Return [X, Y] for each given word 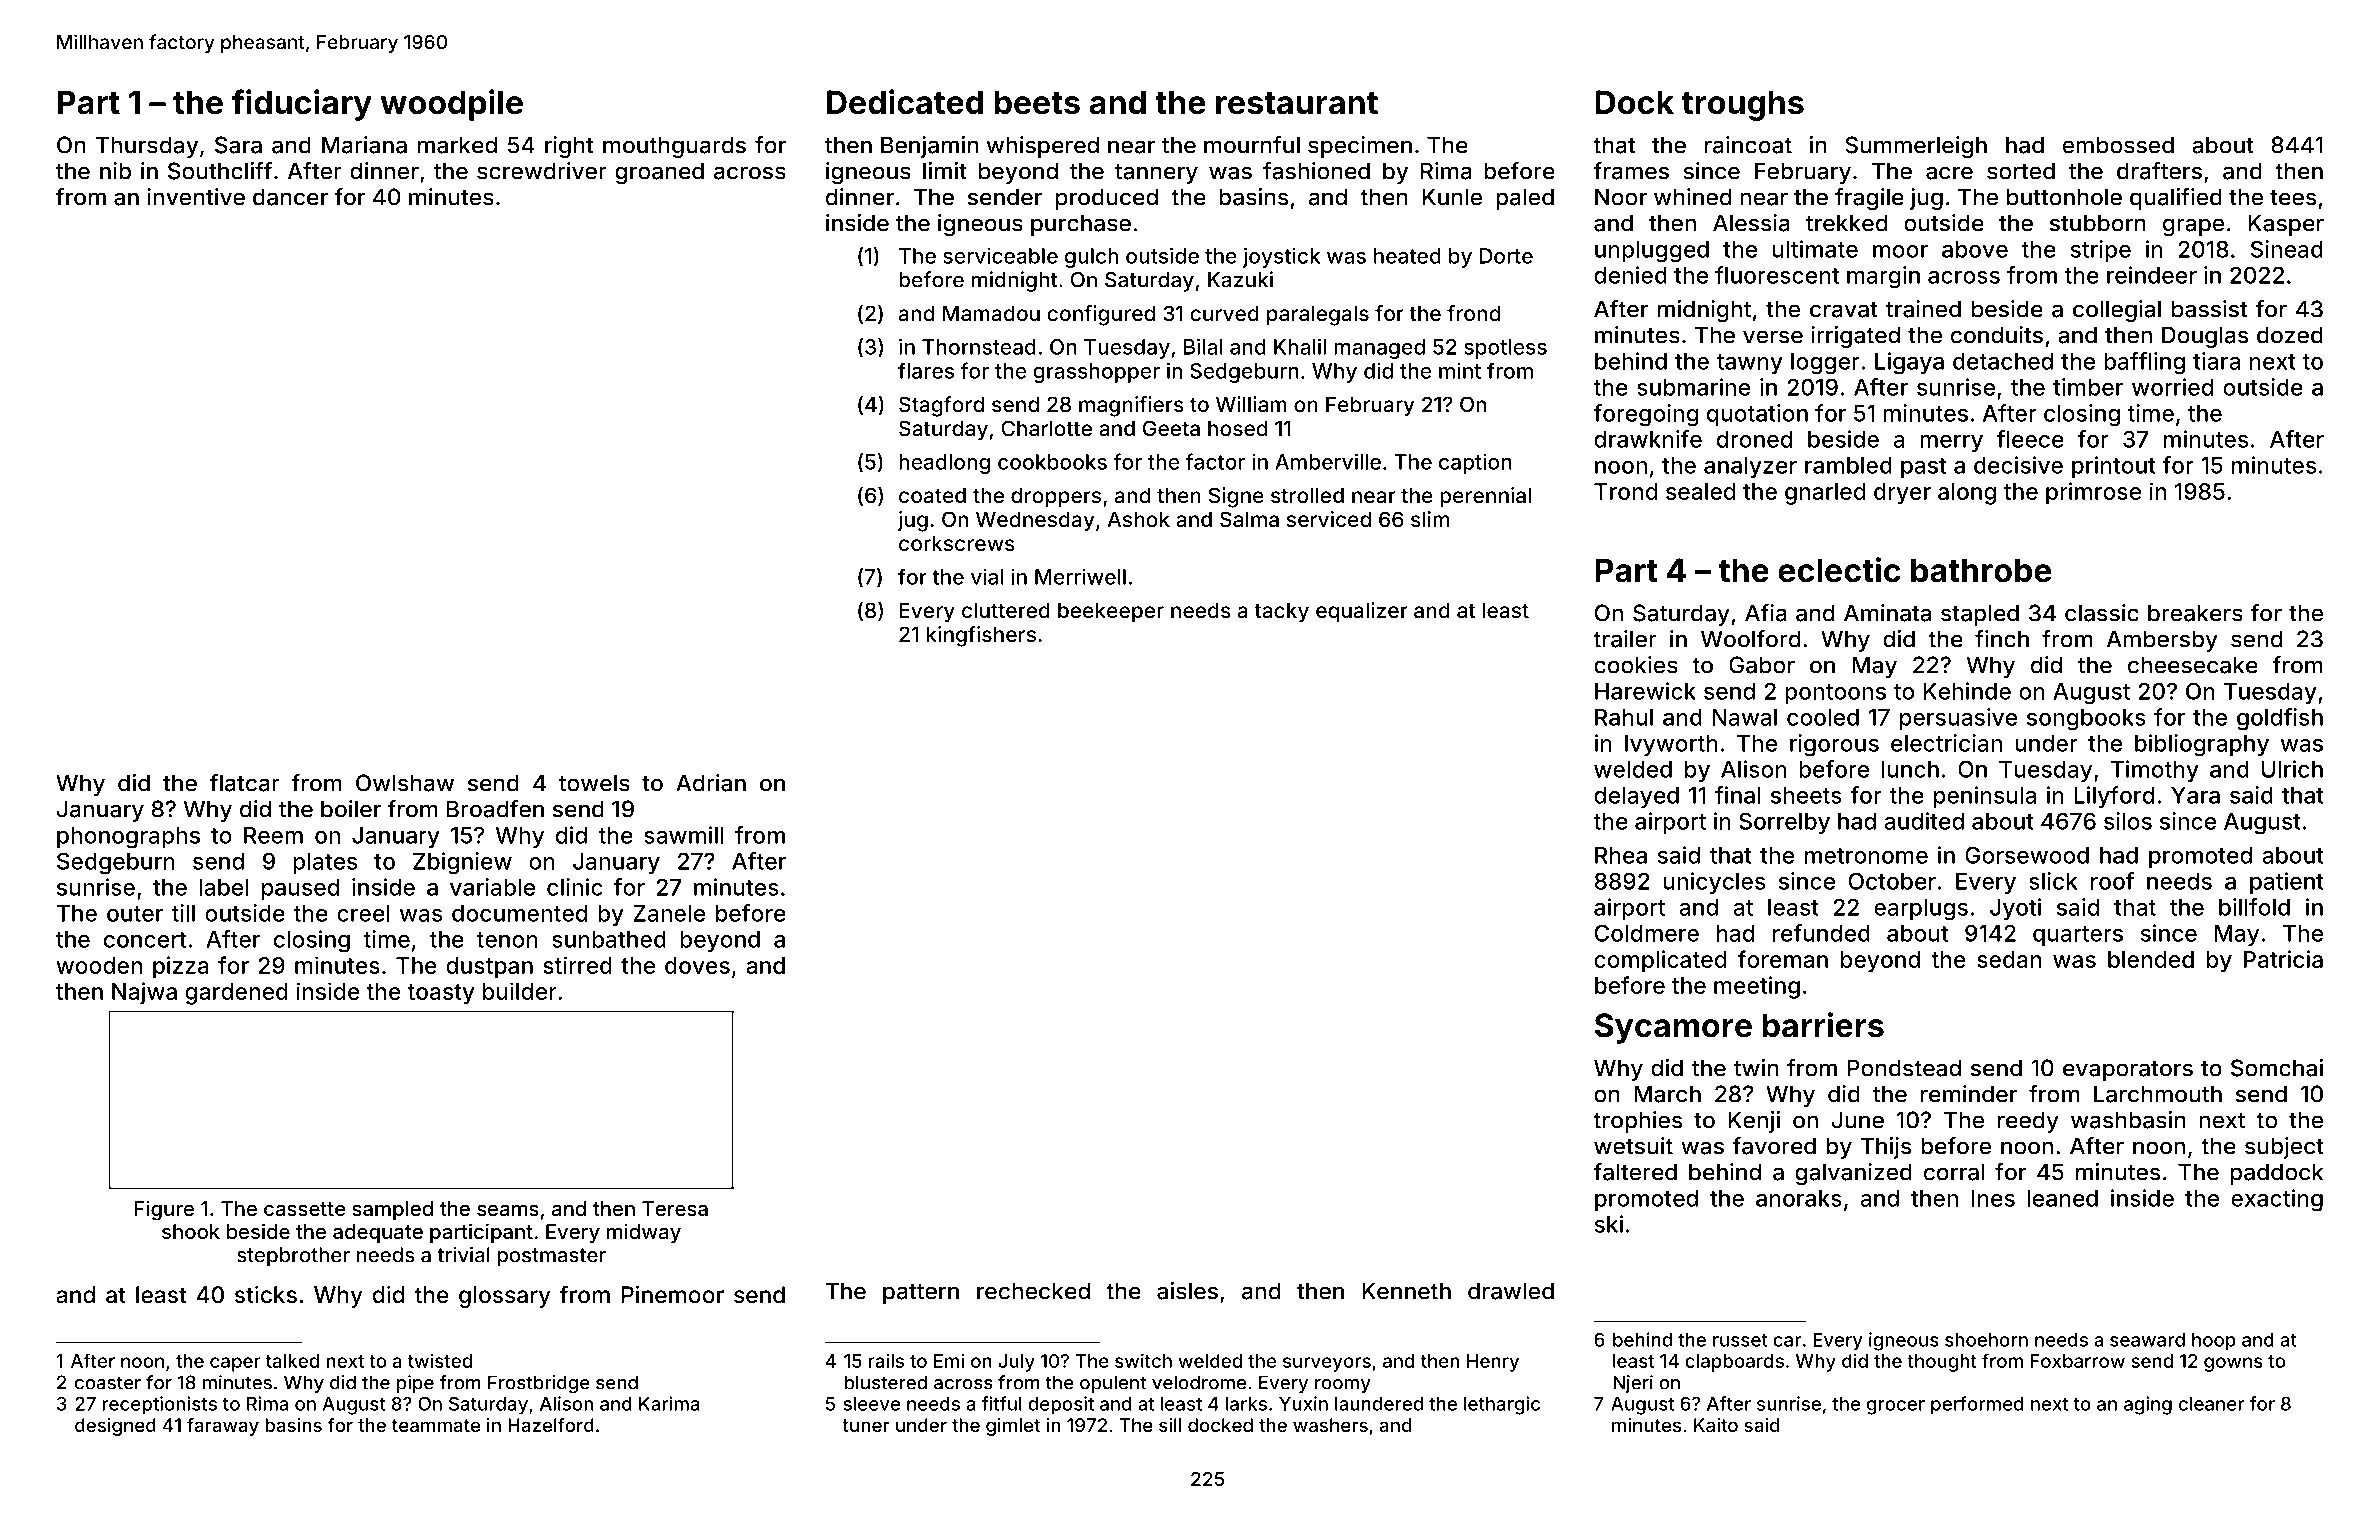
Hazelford [551, 1425]
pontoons [1835, 694]
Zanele [669, 913]
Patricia [2283, 959]
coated [932, 495]
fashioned [1316, 171]
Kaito [1716, 1425]
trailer [1625, 639]
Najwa [144, 993]
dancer [290, 197]
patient [2287, 883]
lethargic [1502, 1405]
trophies [1637, 1122]
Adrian [711, 783]
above [1975, 249]
